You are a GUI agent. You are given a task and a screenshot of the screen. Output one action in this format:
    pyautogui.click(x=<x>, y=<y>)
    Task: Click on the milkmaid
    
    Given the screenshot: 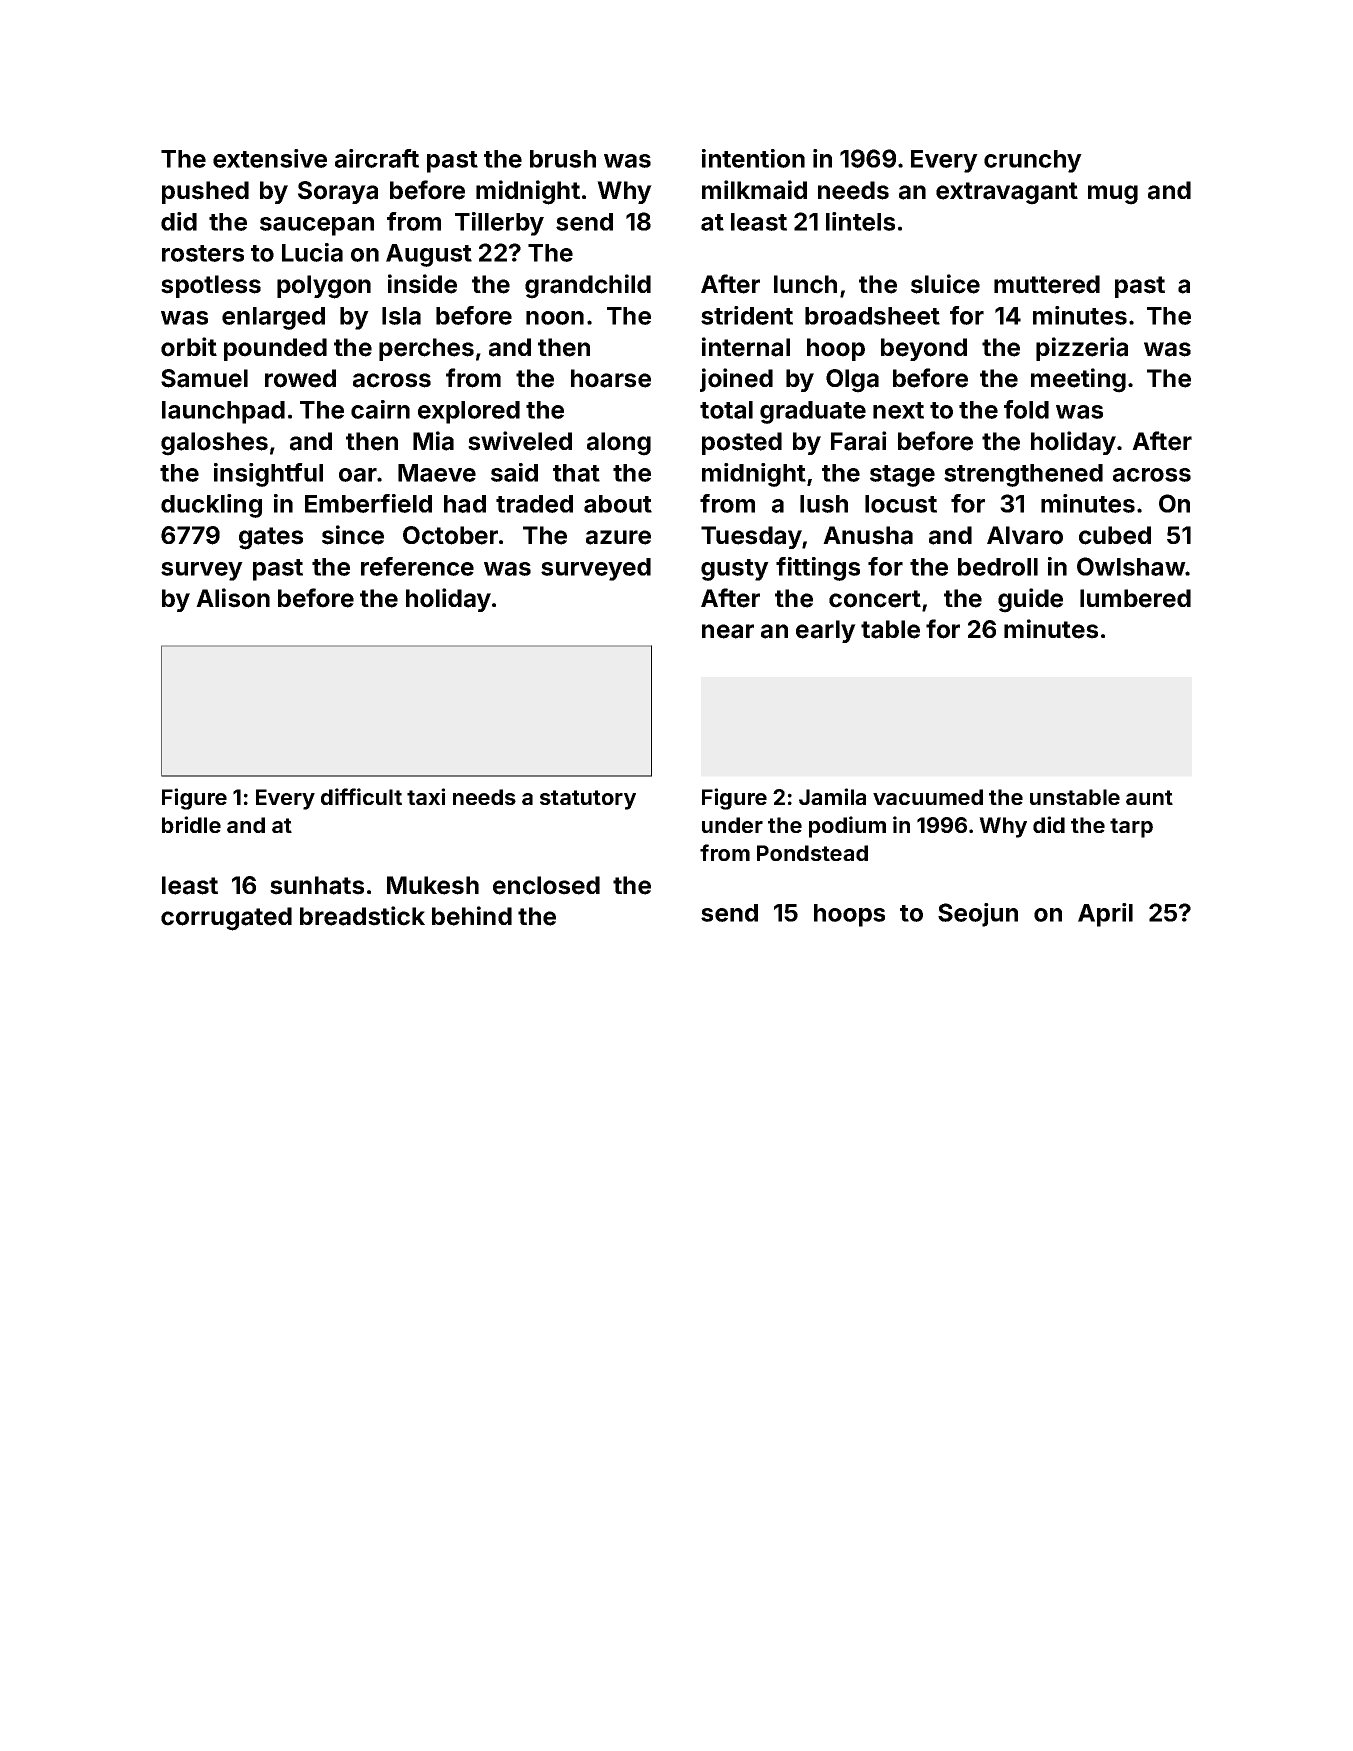 What is the action you would take?
    pyautogui.click(x=754, y=190)
